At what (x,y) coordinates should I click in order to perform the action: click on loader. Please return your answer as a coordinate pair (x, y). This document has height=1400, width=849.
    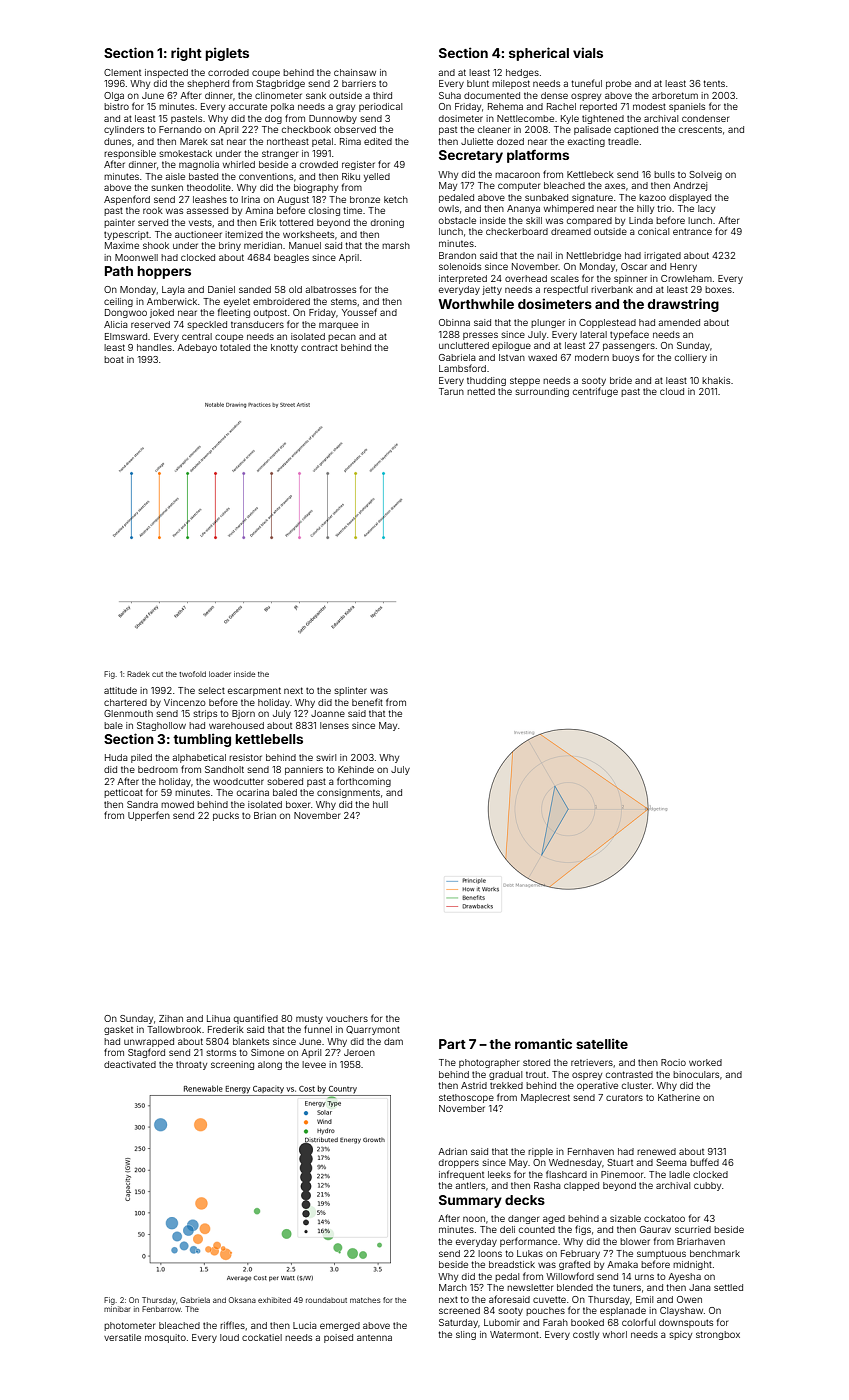
    Looking at the image, I should click on (220, 674).
